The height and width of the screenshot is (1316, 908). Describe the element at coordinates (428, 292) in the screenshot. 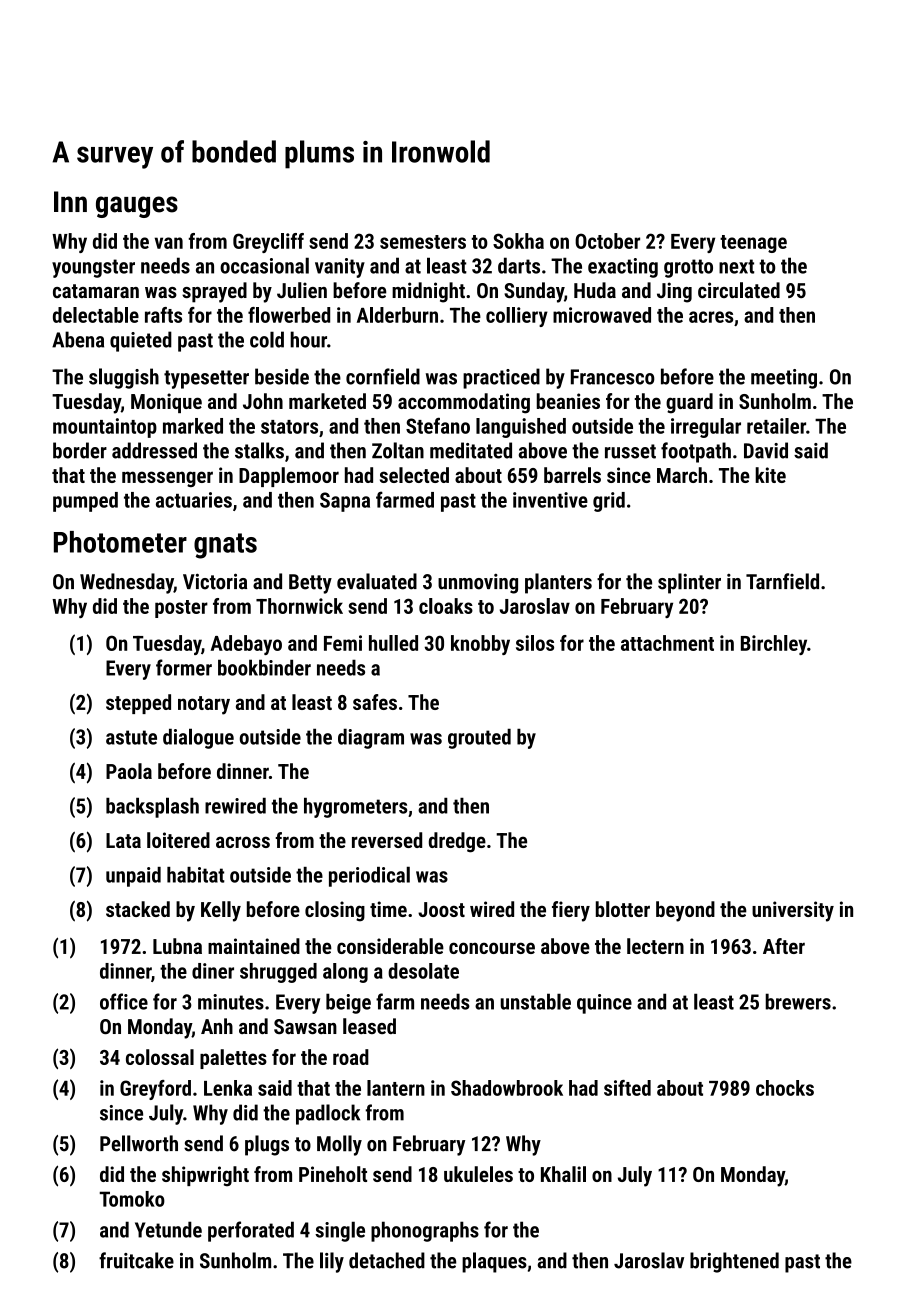

I see `midnight` at that location.
